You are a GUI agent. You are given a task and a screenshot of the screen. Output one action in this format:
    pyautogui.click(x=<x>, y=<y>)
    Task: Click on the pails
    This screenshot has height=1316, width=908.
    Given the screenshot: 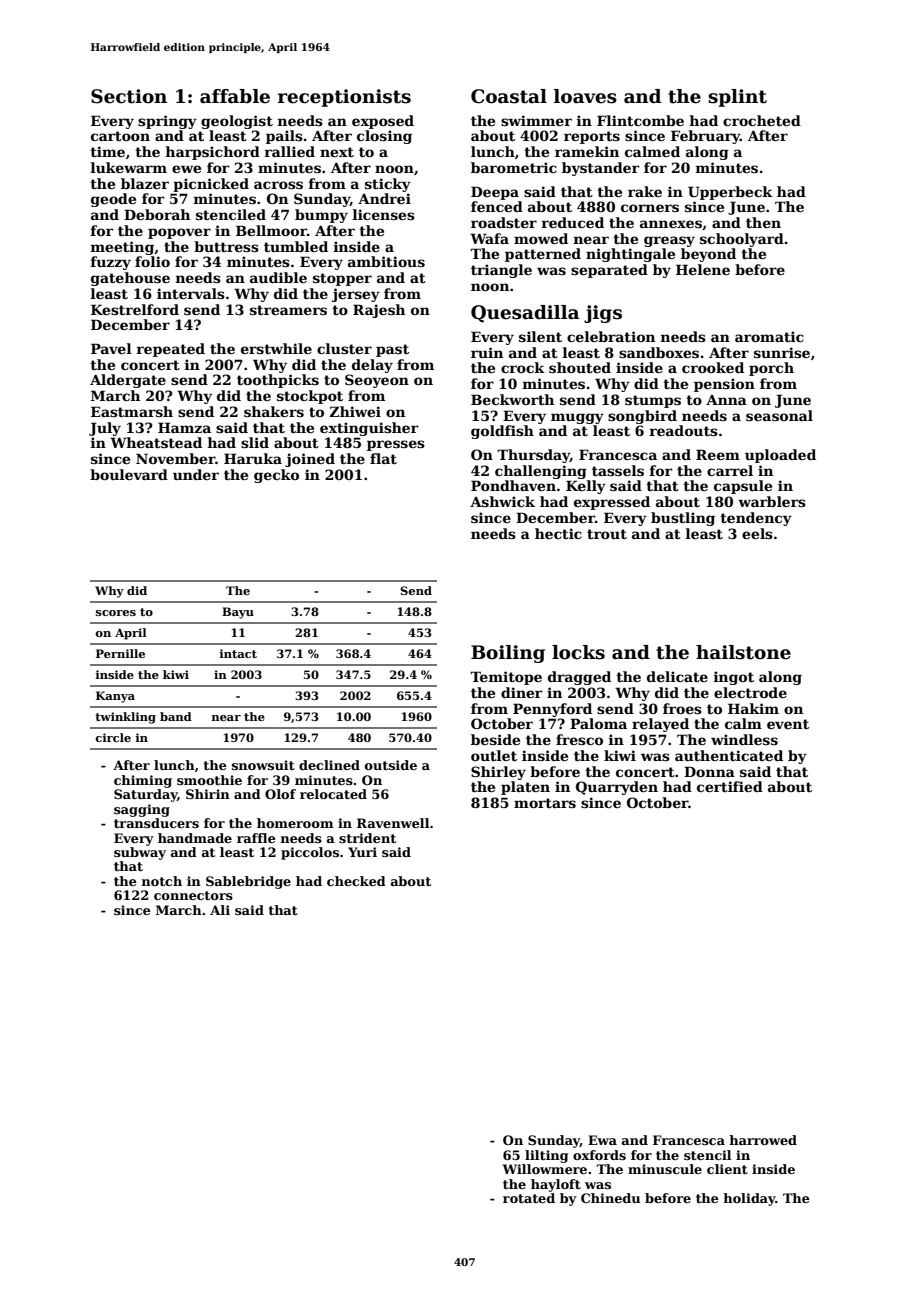 What is the action you would take?
    pyautogui.click(x=284, y=137)
